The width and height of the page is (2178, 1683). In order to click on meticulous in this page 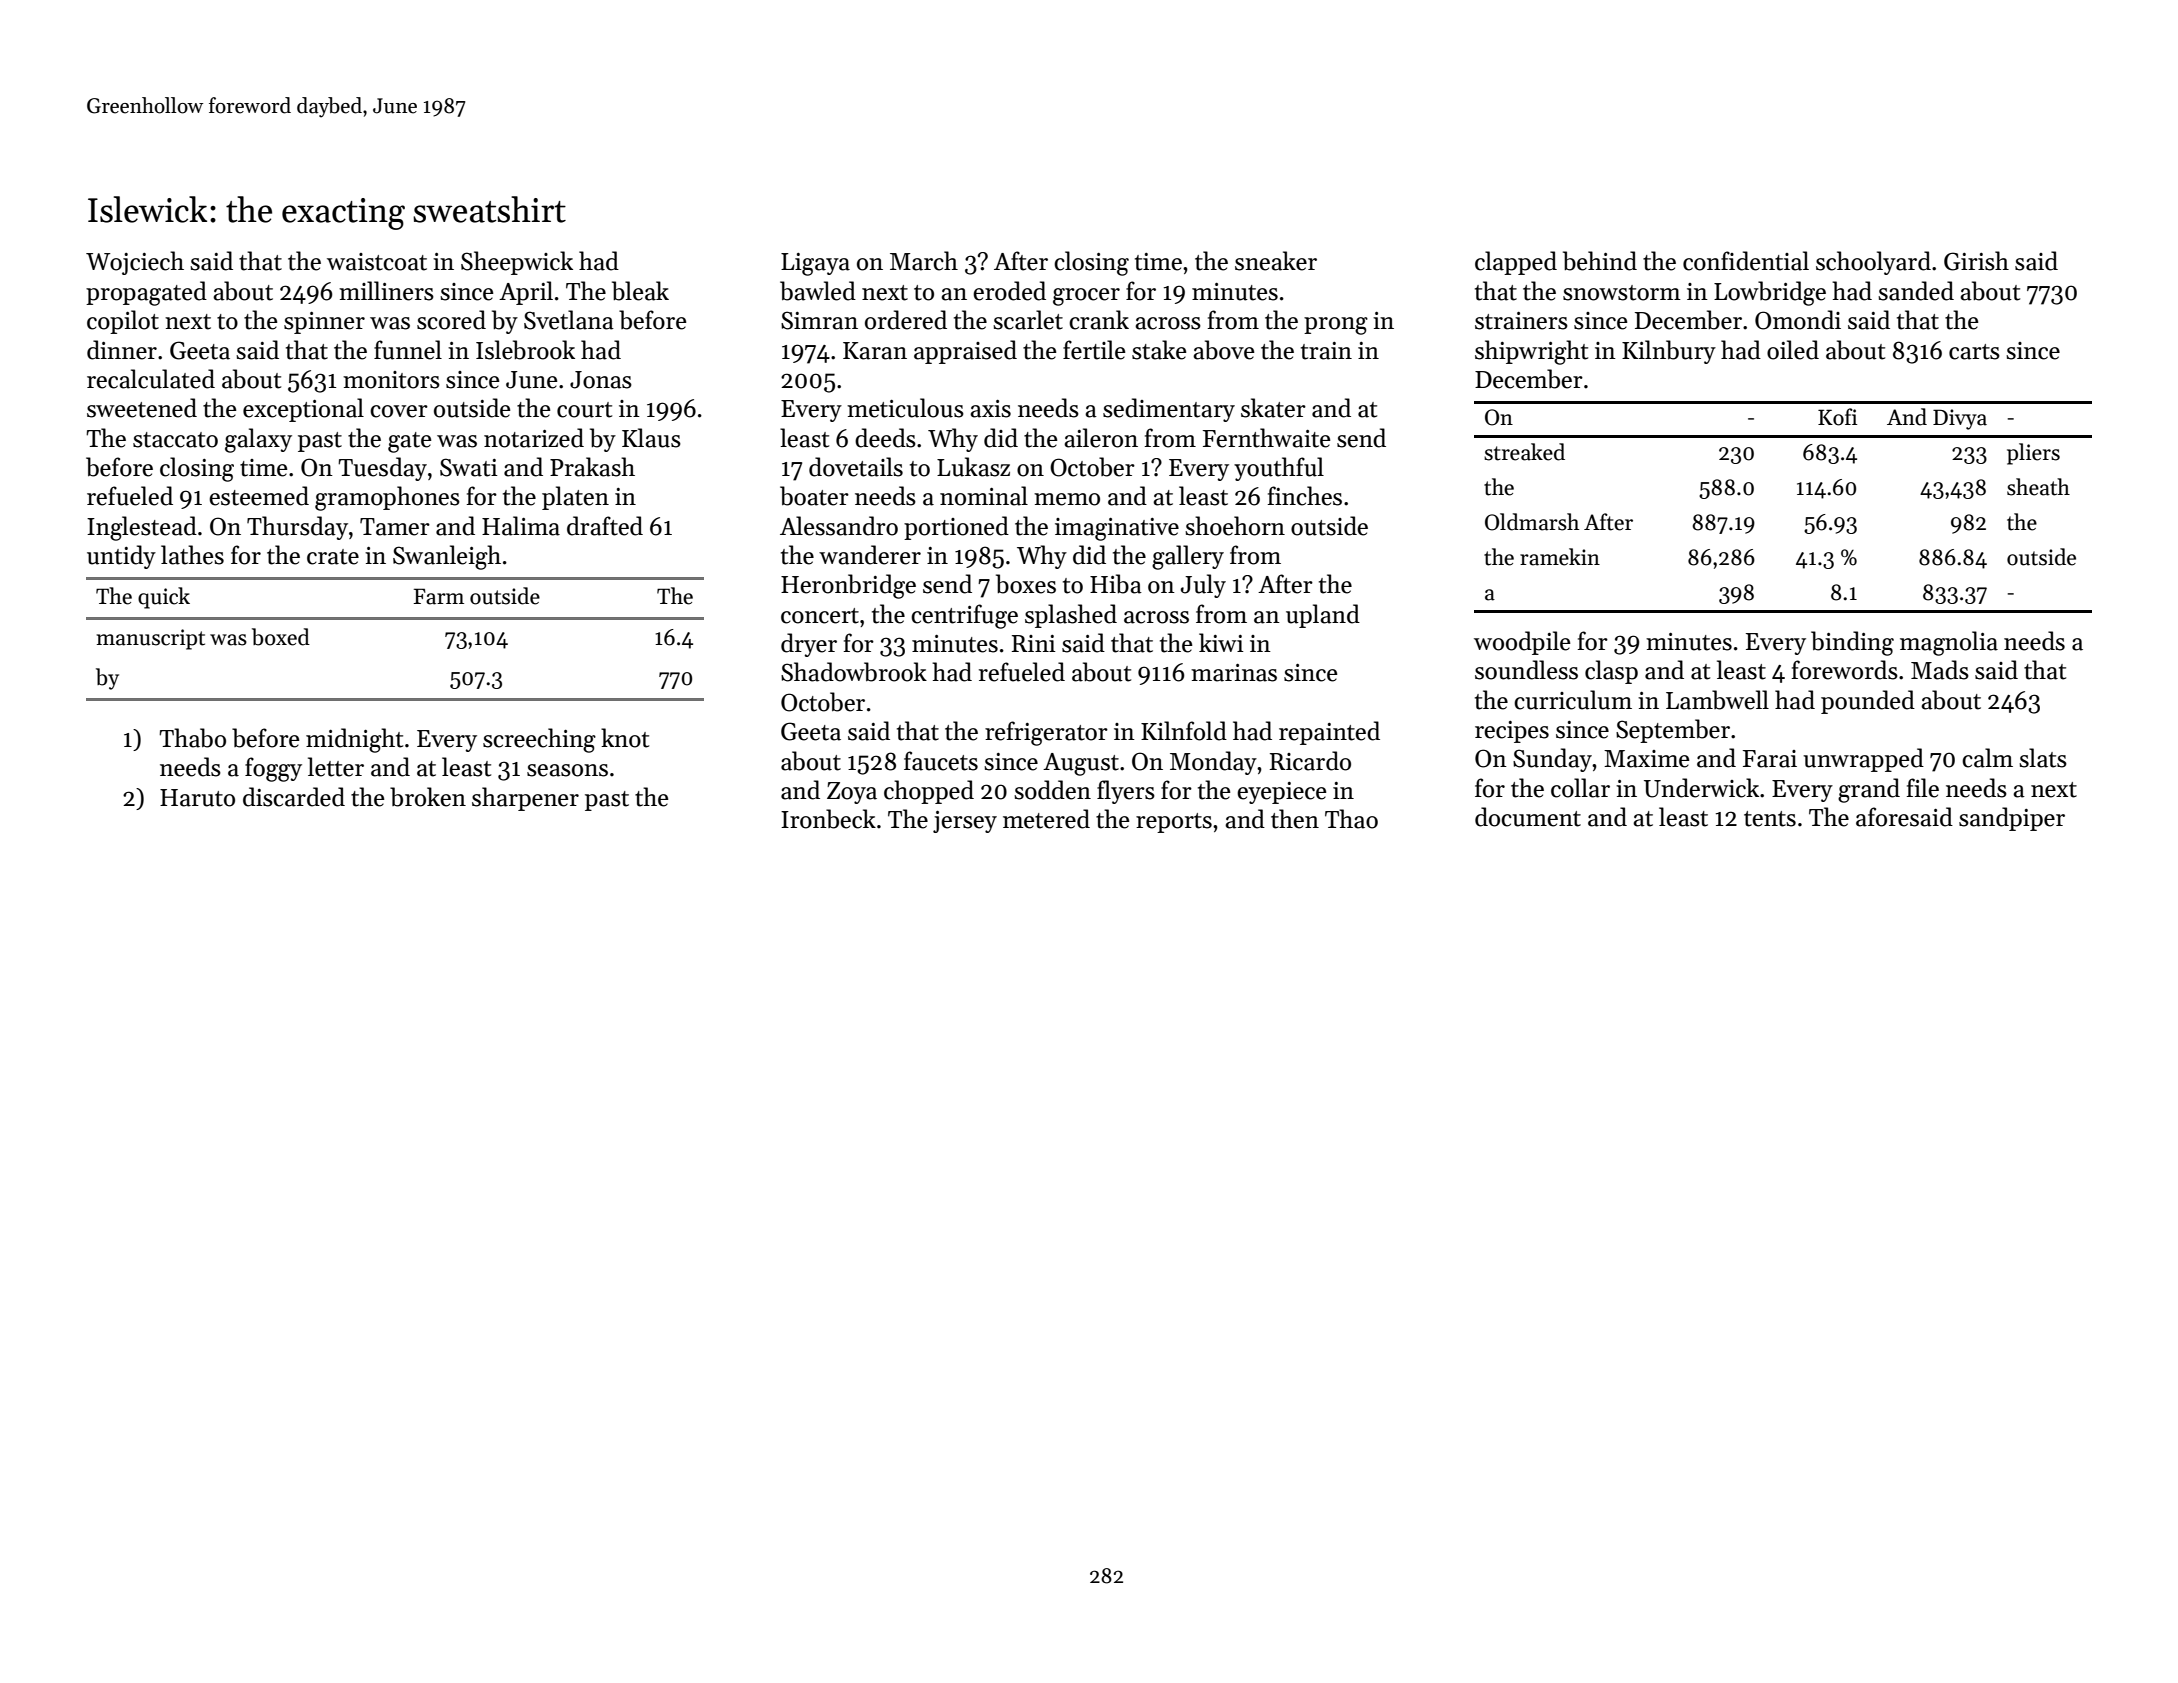, I will do `click(905, 408)`.
